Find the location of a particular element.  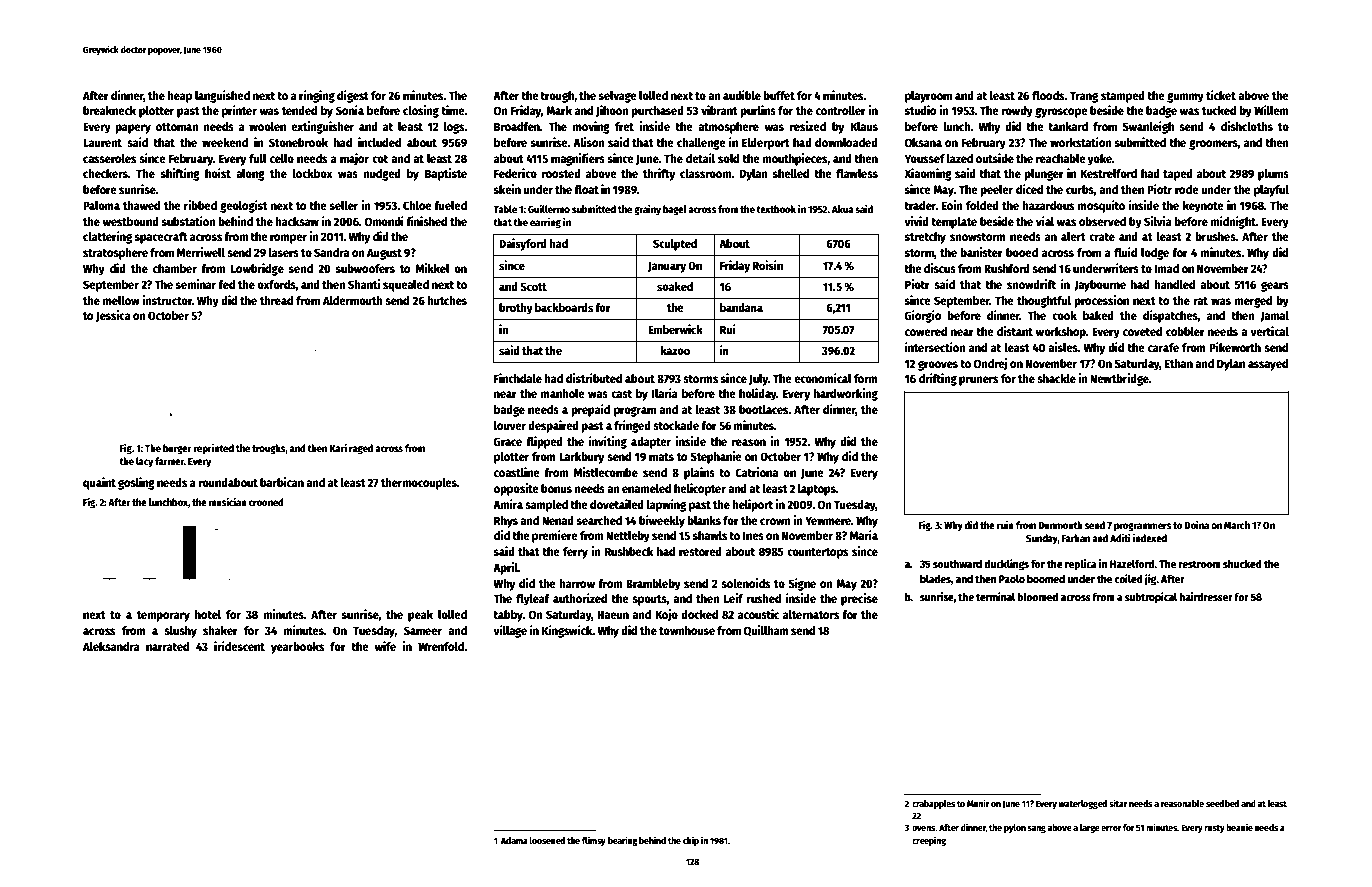

moving is located at coordinates (591, 127).
